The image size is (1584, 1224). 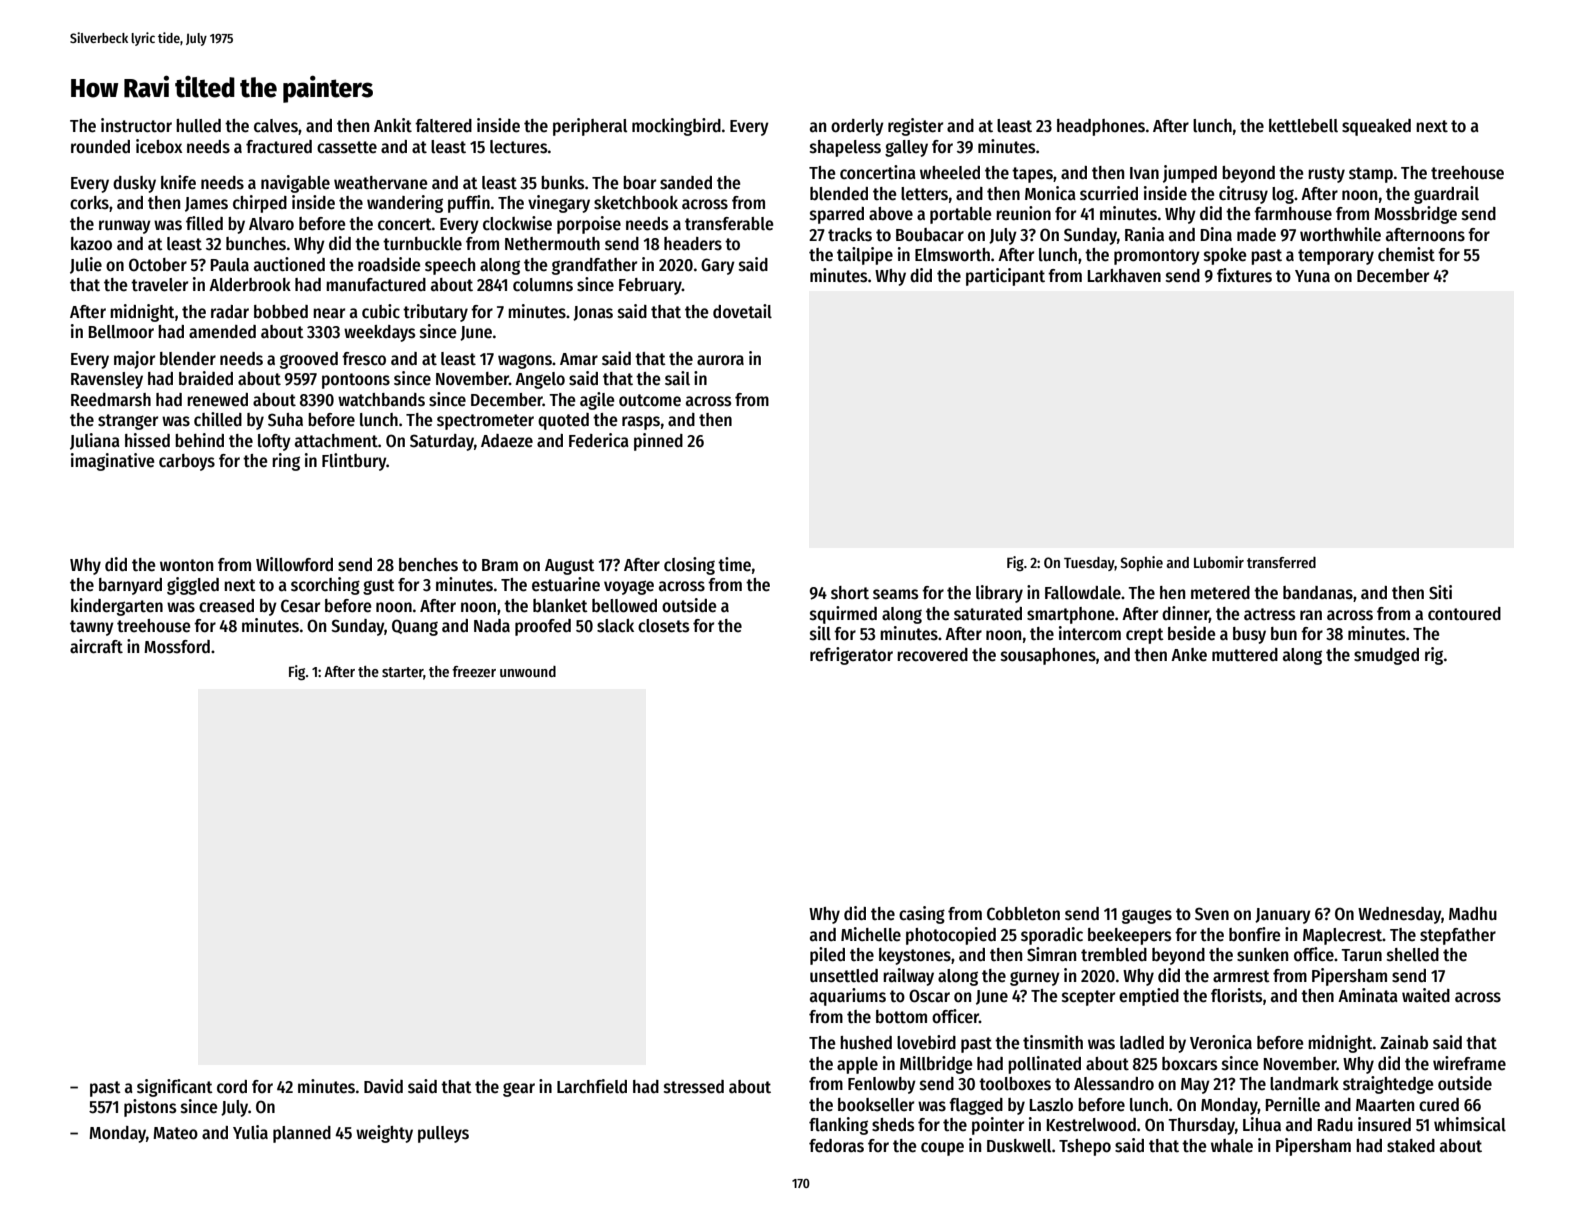 What do you see at coordinates (906, 148) in the screenshot?
I see `galley` at bounding box center [906, 148].
